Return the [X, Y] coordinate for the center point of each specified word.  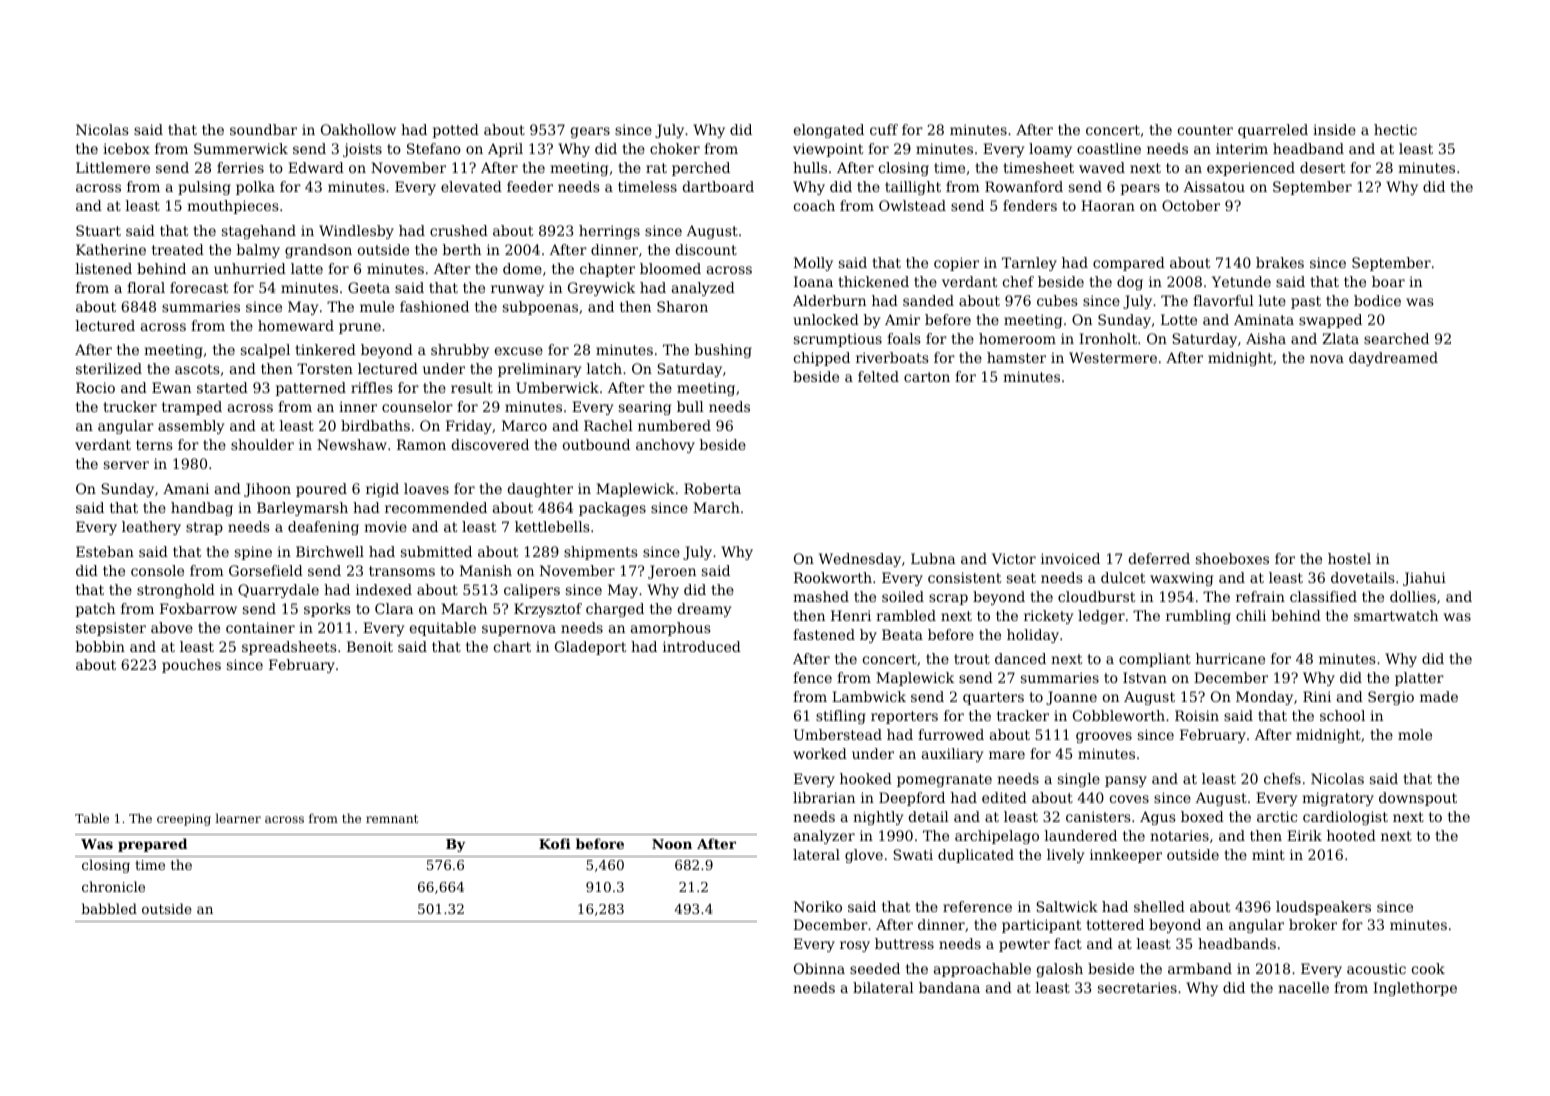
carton [927, 377]
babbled [109, 908]
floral [146, 287]
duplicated [976, 856]
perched [701, 169]
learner [238, 818]
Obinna [819, 968]
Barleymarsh [302, 509]
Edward [316, 167]
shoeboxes [1232, 558]
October [1191, 205]
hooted [1351, 835]
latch [604, 368]
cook [1428, 968]
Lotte [1179, 319]
